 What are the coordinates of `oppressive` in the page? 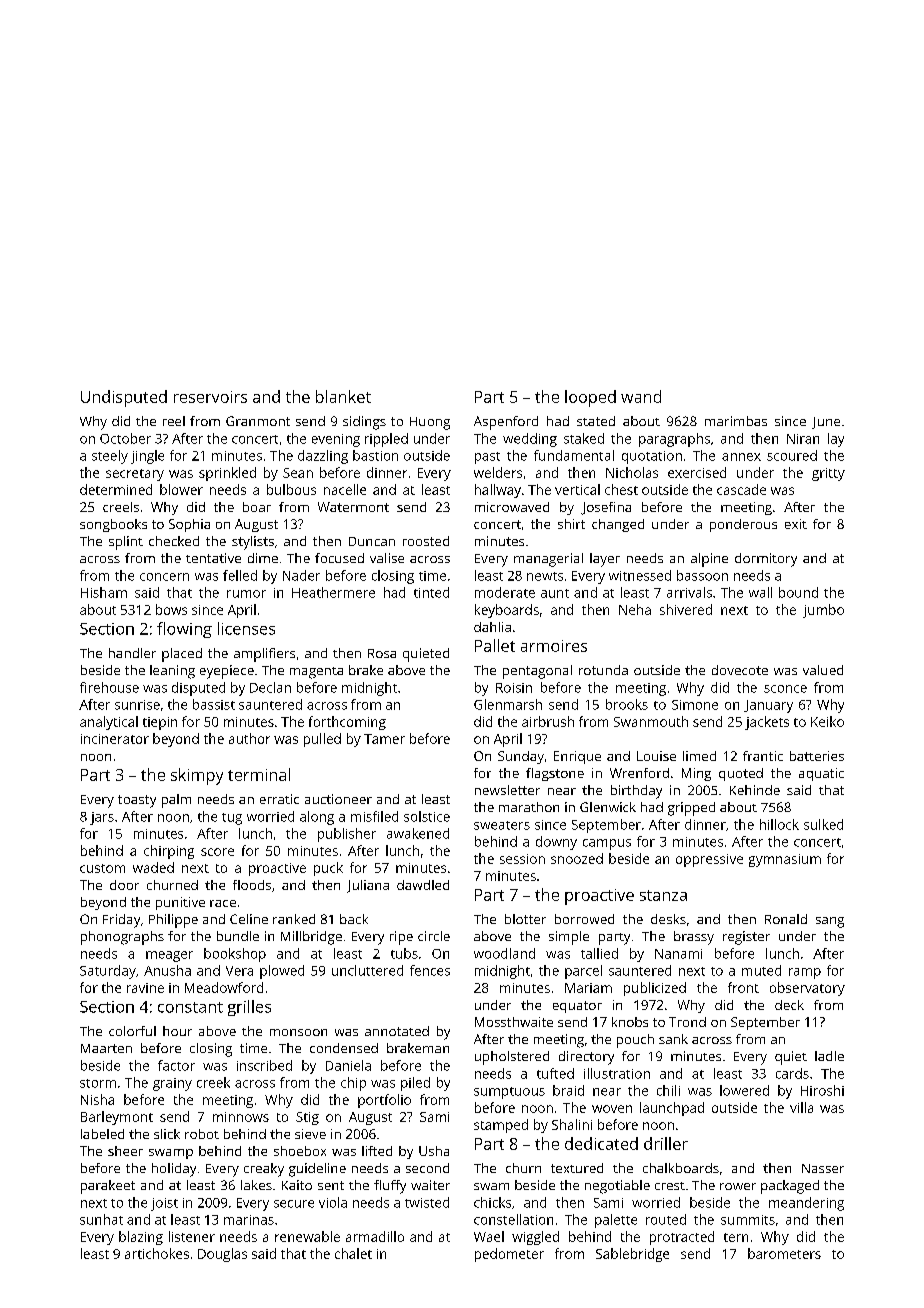 It's located at (709, 860).
